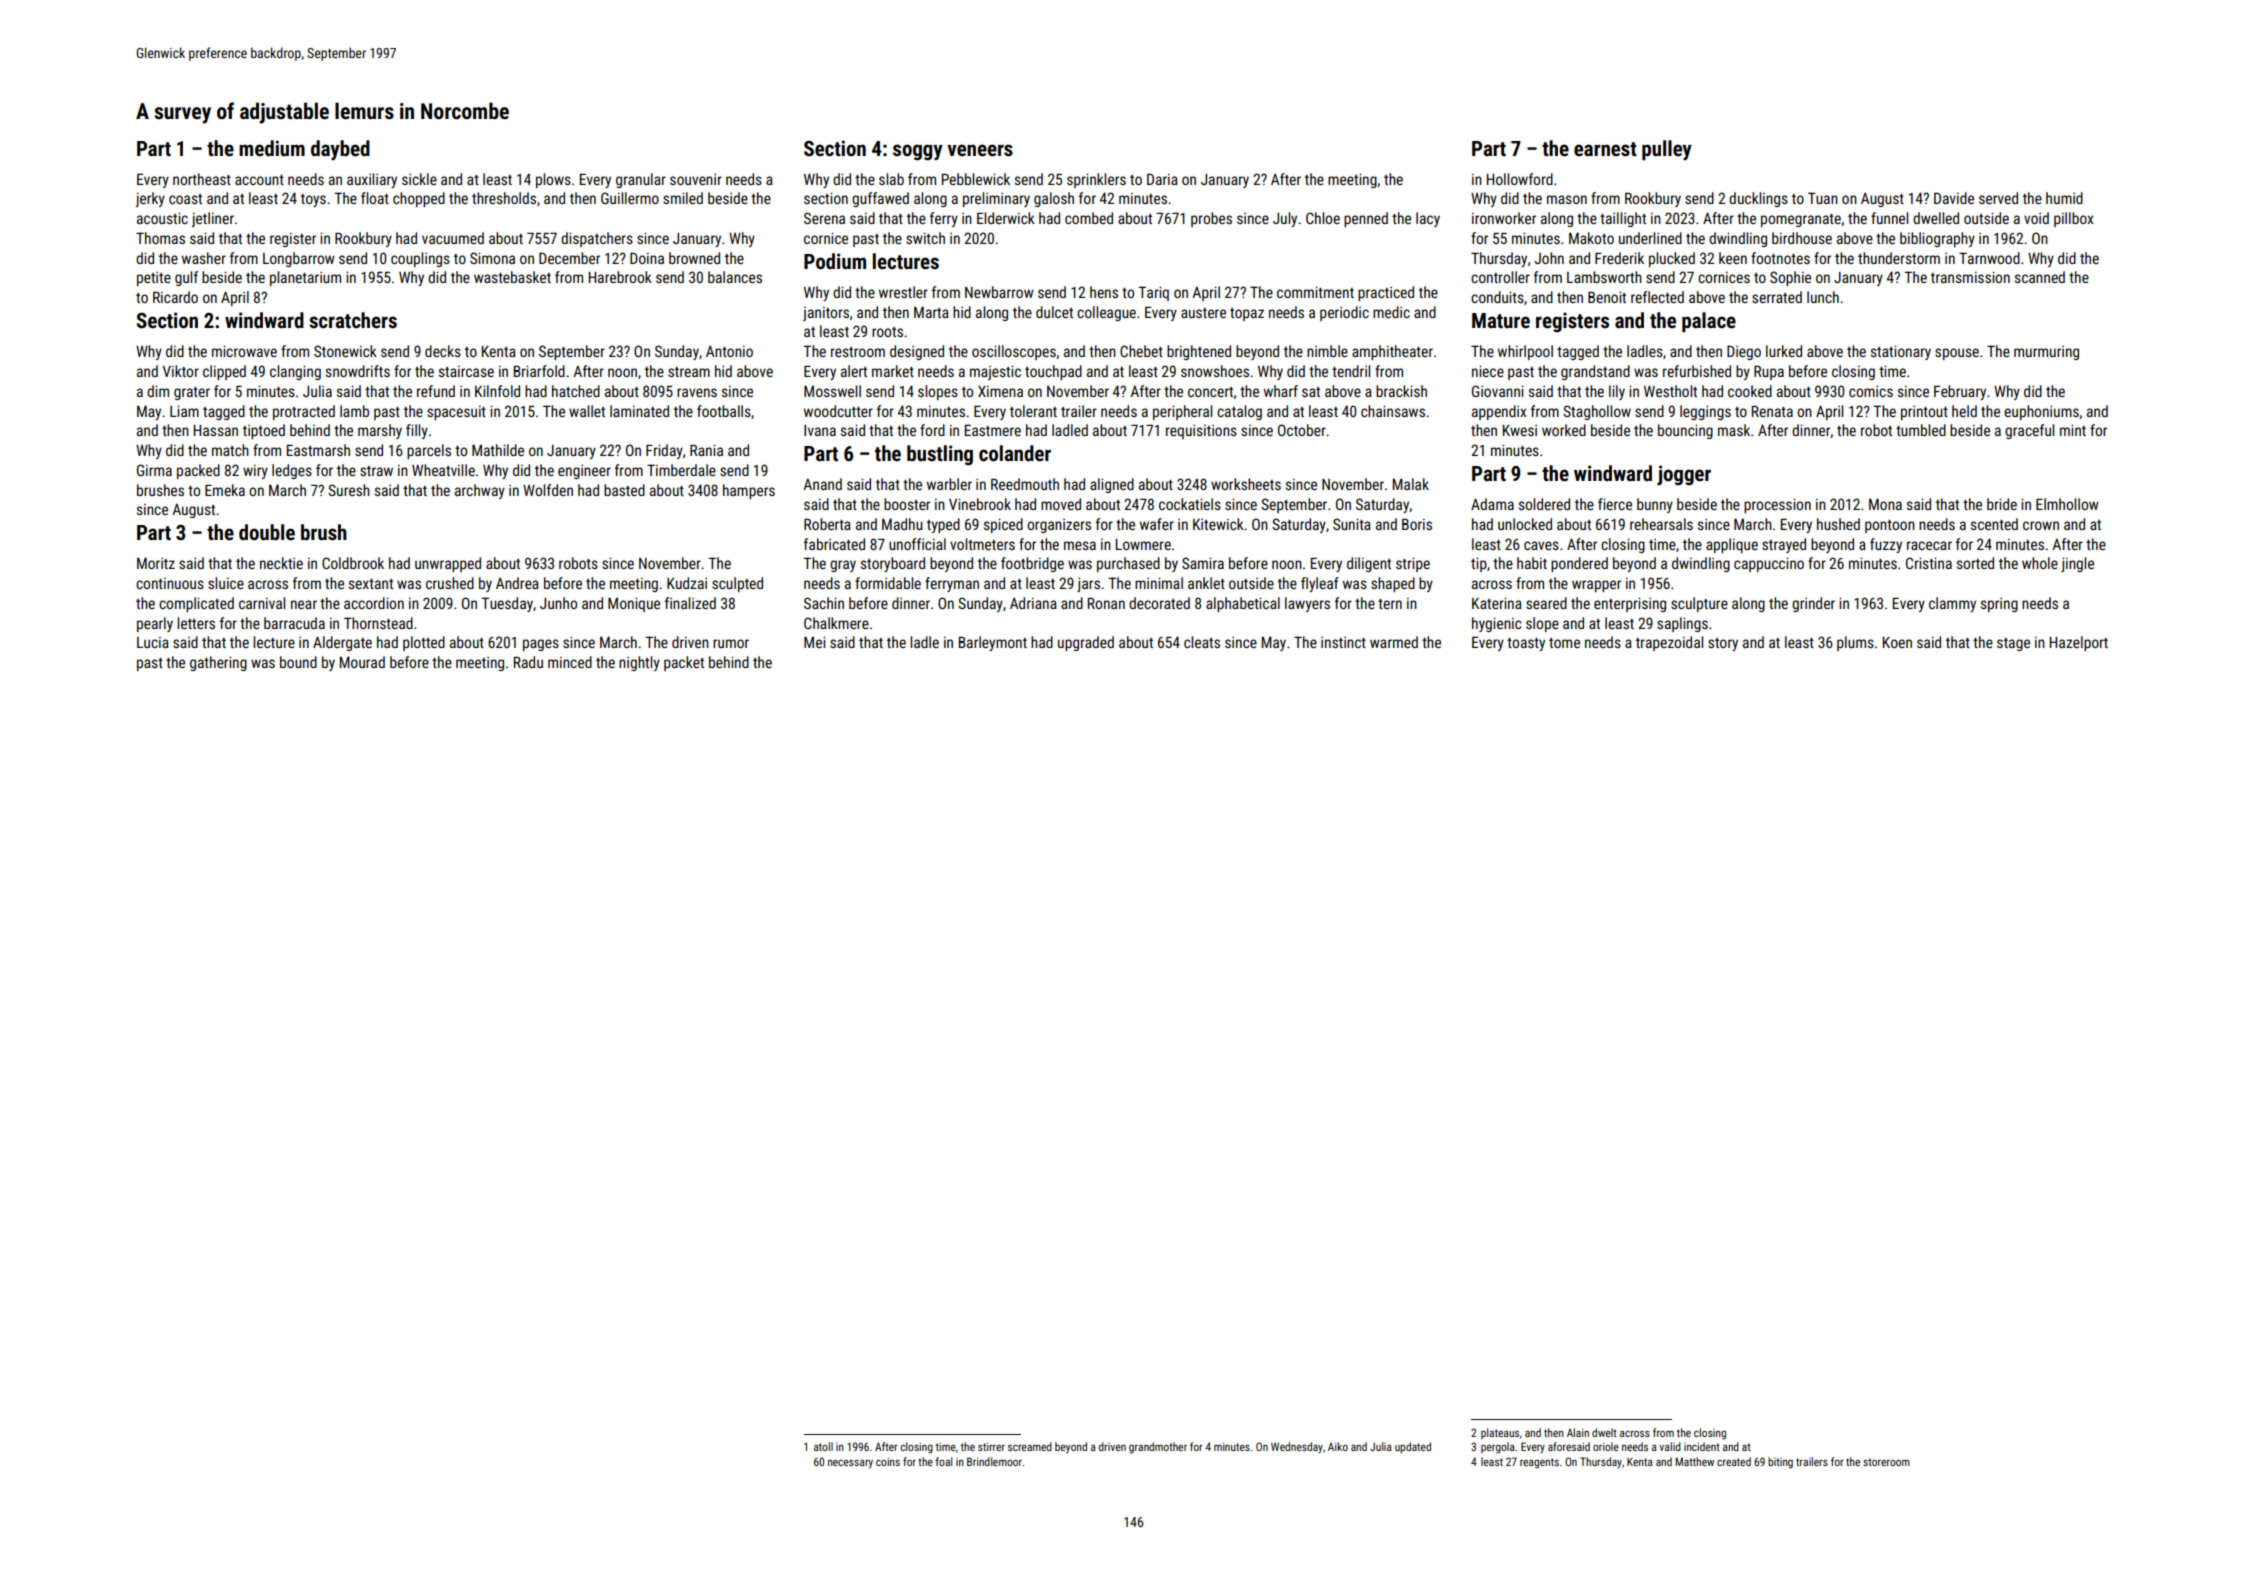  Describe the element at coordinates (272, 148) in the image. I see `medium` at that location.
